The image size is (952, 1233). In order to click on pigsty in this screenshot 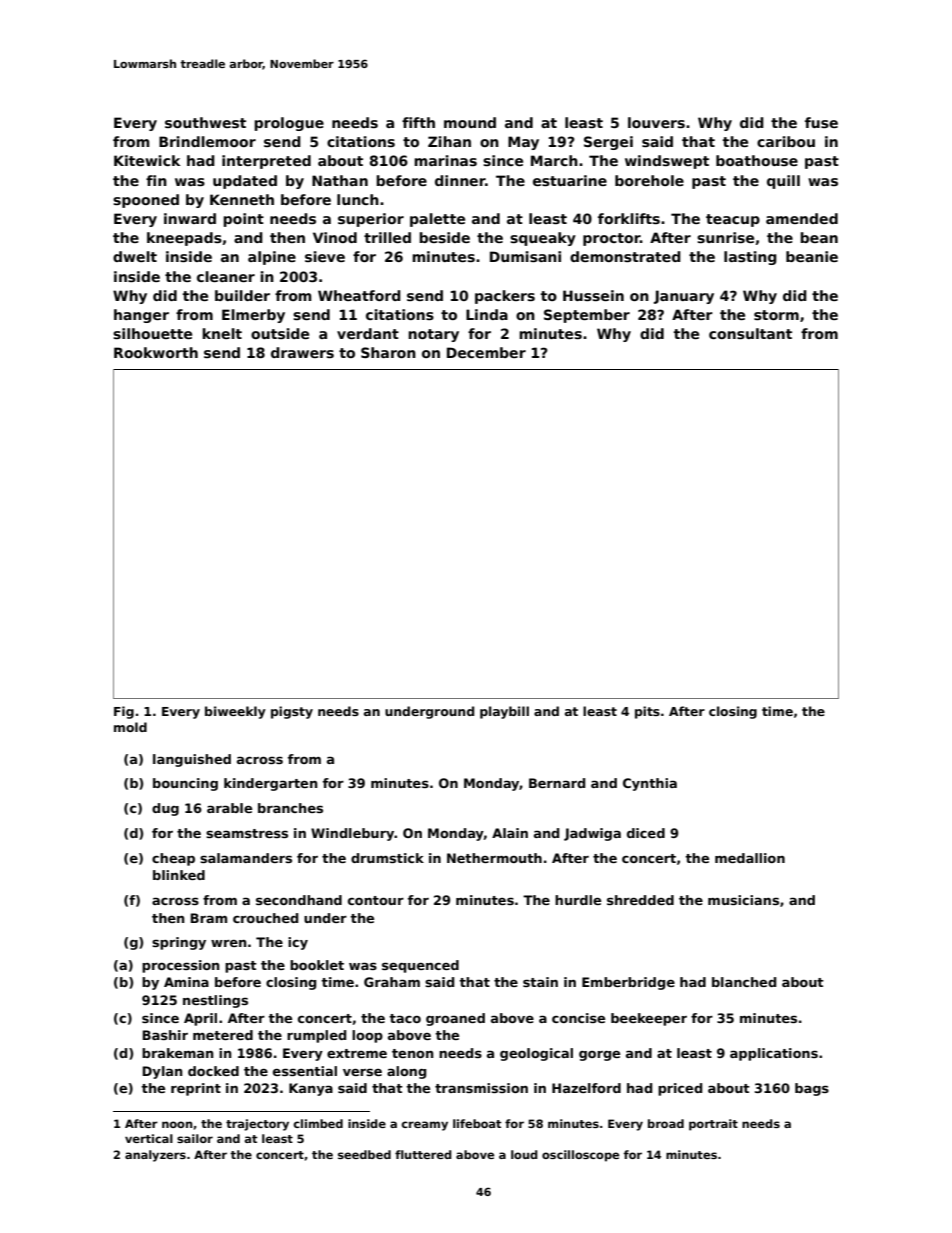, I will do `click(292, 712)`.
